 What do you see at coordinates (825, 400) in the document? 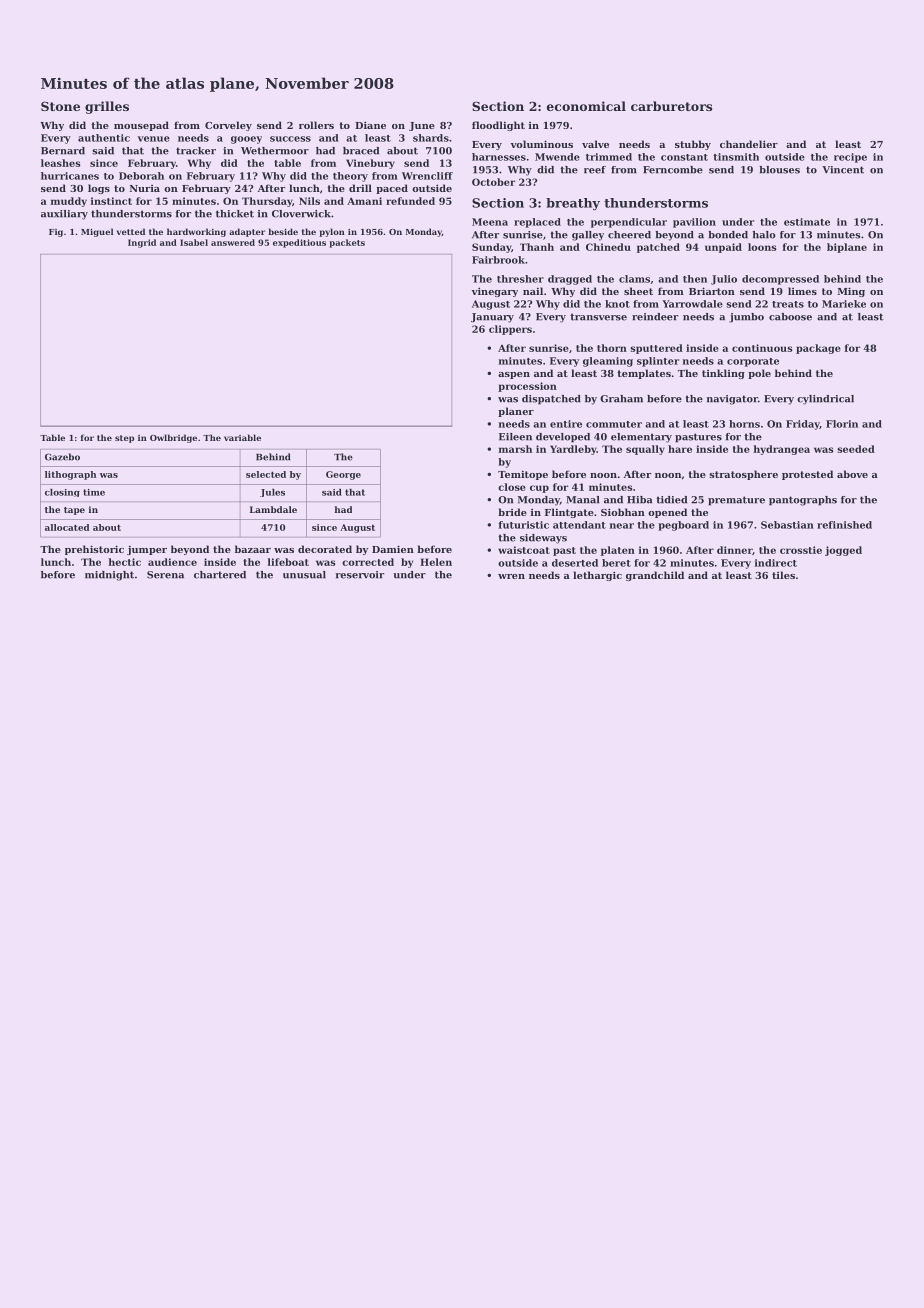
I see `cylindrical` at bounding box center [825, 400].
